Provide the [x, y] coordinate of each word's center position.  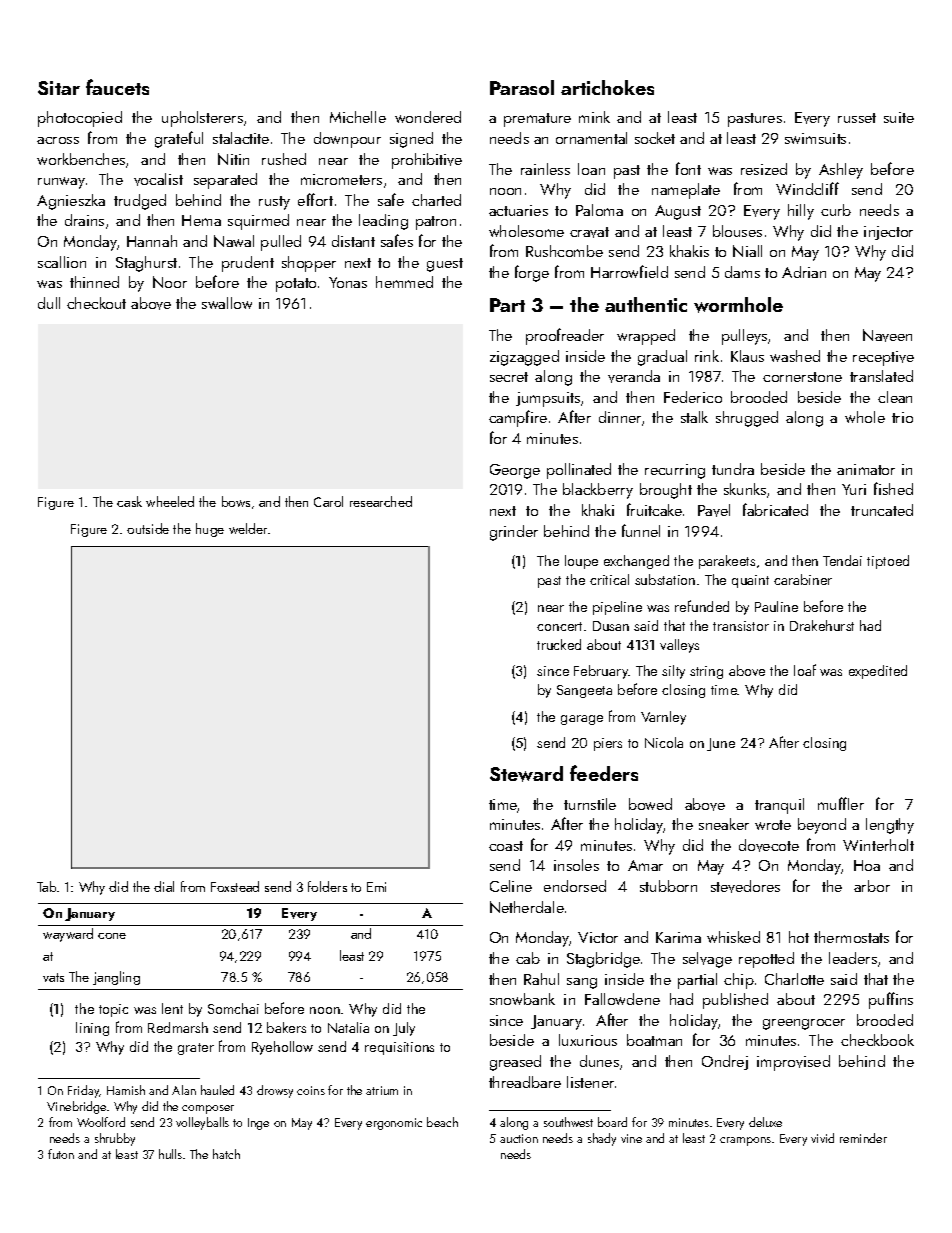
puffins [891, 1000]
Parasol [522, 87]
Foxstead [235, 886]
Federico [693, 397]
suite [899, 117]
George [515, 471]
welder [248, 528]
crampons [745, 1141]
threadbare [525, 1082]
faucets [117, 87]
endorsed [575, 886]
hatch [226, 1154]
